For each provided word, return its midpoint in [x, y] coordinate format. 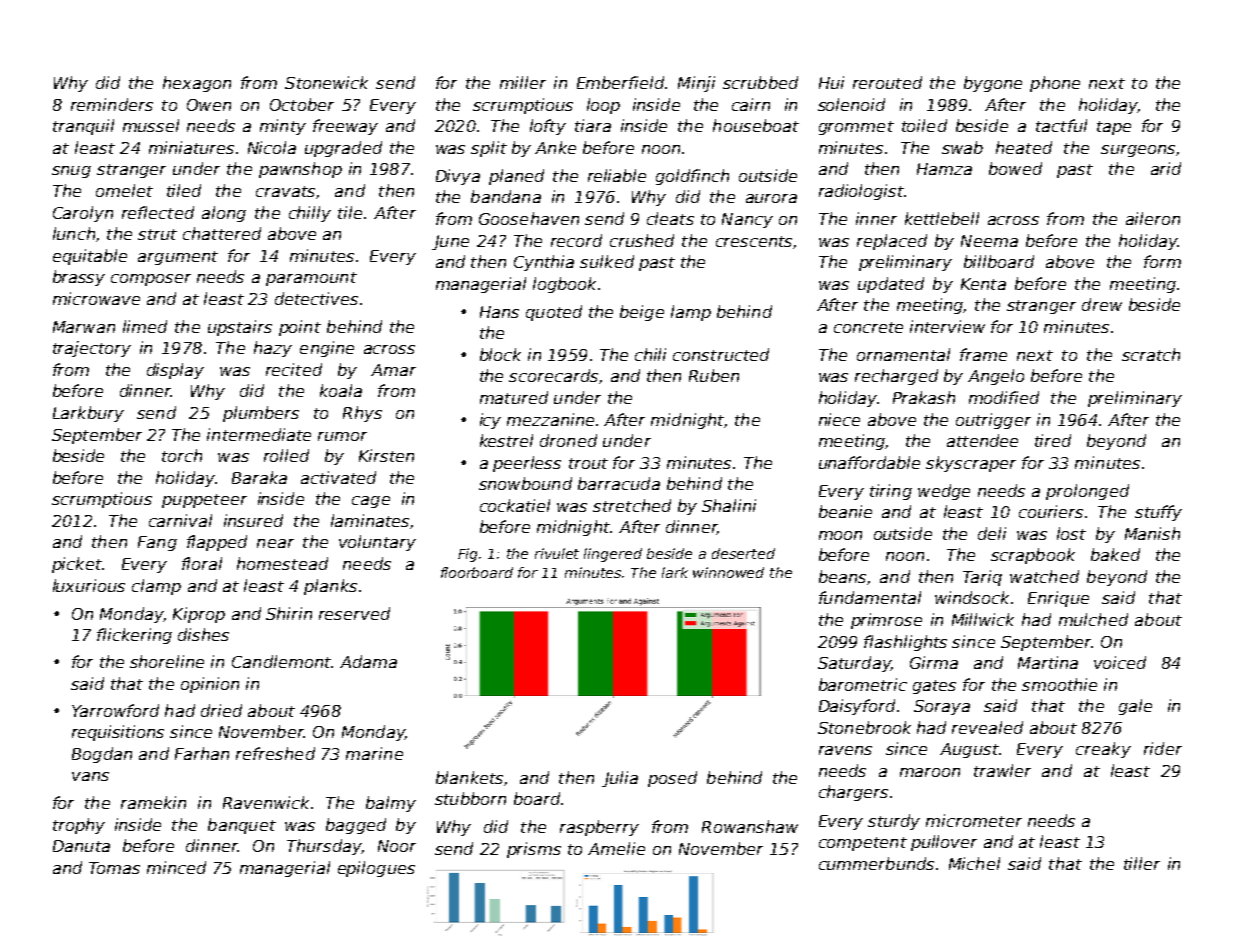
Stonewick [326, 82]
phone [1055, 84]
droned [568, 440]
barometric [863, 684]
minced [176, 867]
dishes [203, 634]
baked [1115, 554]
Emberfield [620, 82]
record [576, 240]
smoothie [1059, 684]
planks [330, 587]
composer [151, 280]
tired [1053, 440]
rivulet [557, 553]
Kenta [983, 284]
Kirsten [386, 455]
